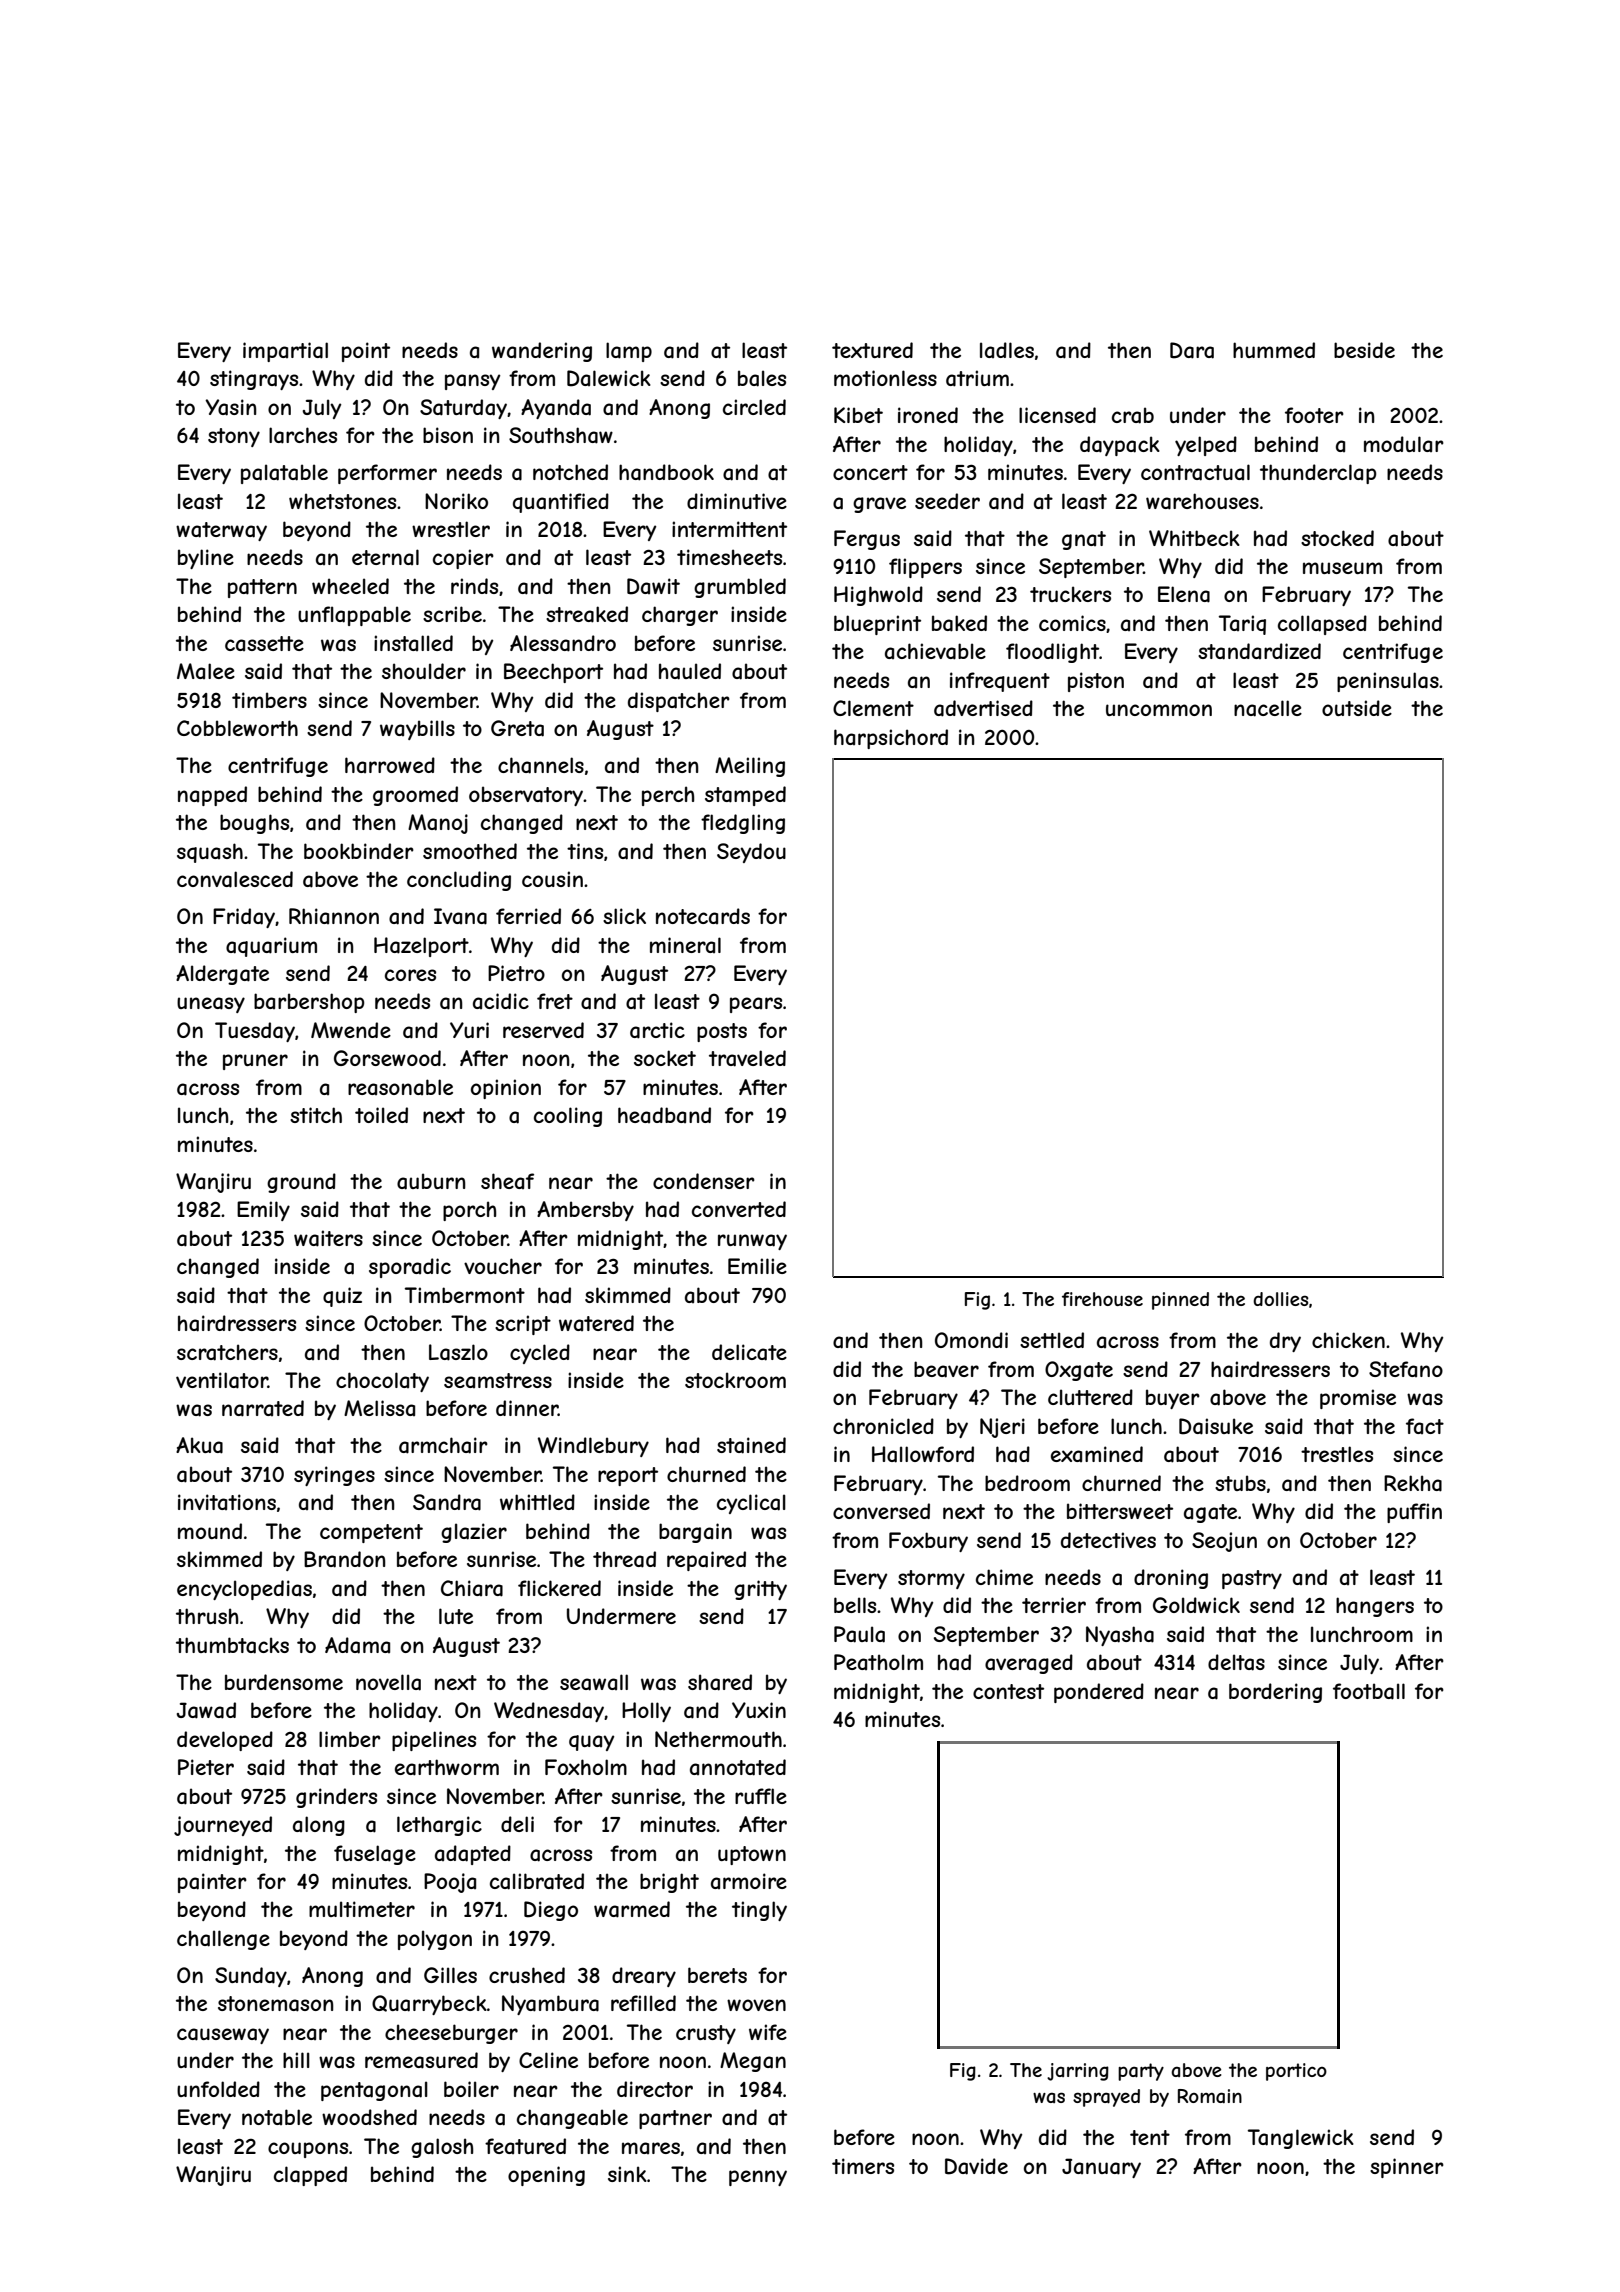 The image size is (1620, 2292). What do you see at coordinates (459, 881) in the screenshot?
I see `concluding` at bounding box center [459, 881].
